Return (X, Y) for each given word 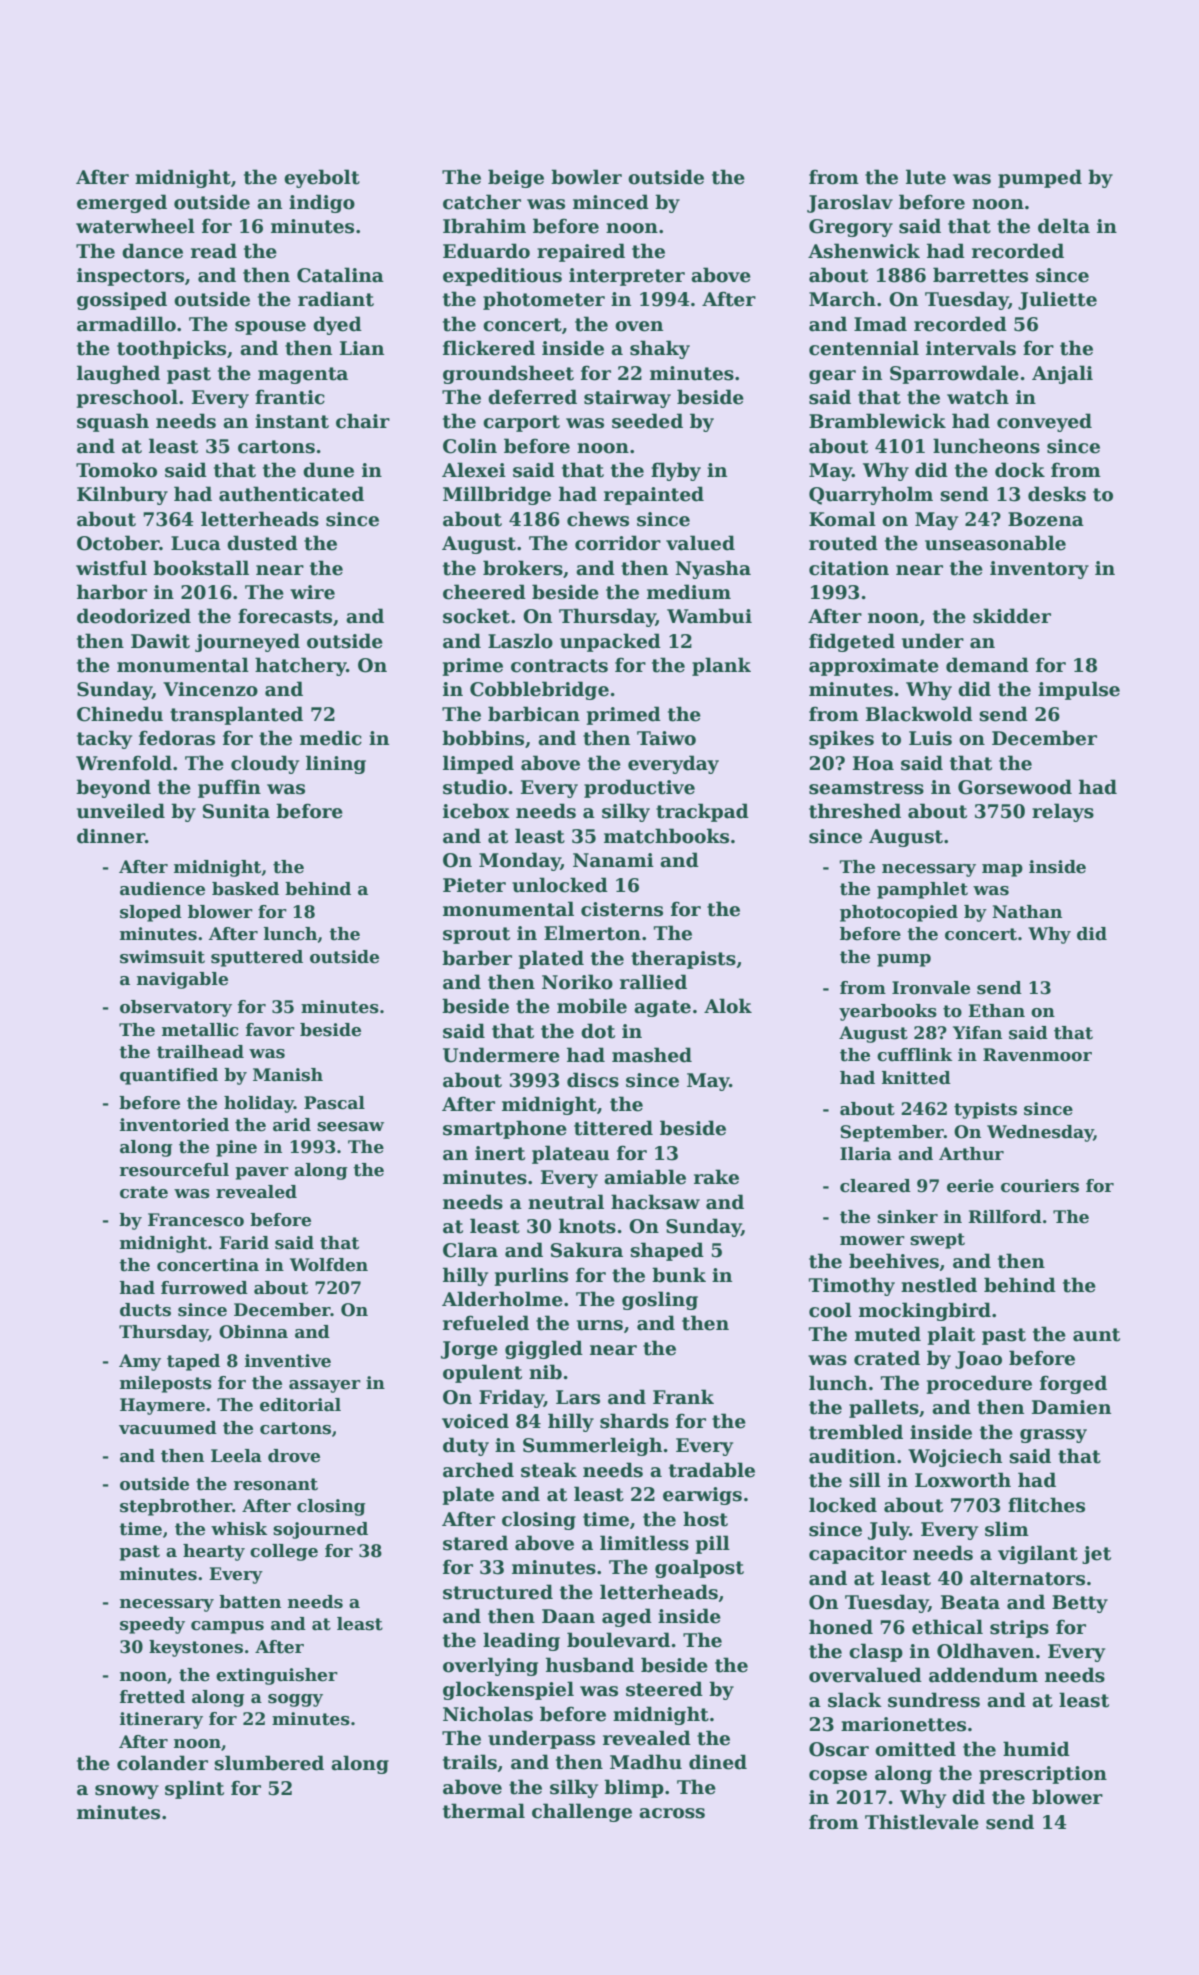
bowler (586, 177)
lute (926, 177)
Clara (470, 1250)
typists (985, 1110)
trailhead (200, 1052)
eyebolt (322, 178)
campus (227, 1627)
